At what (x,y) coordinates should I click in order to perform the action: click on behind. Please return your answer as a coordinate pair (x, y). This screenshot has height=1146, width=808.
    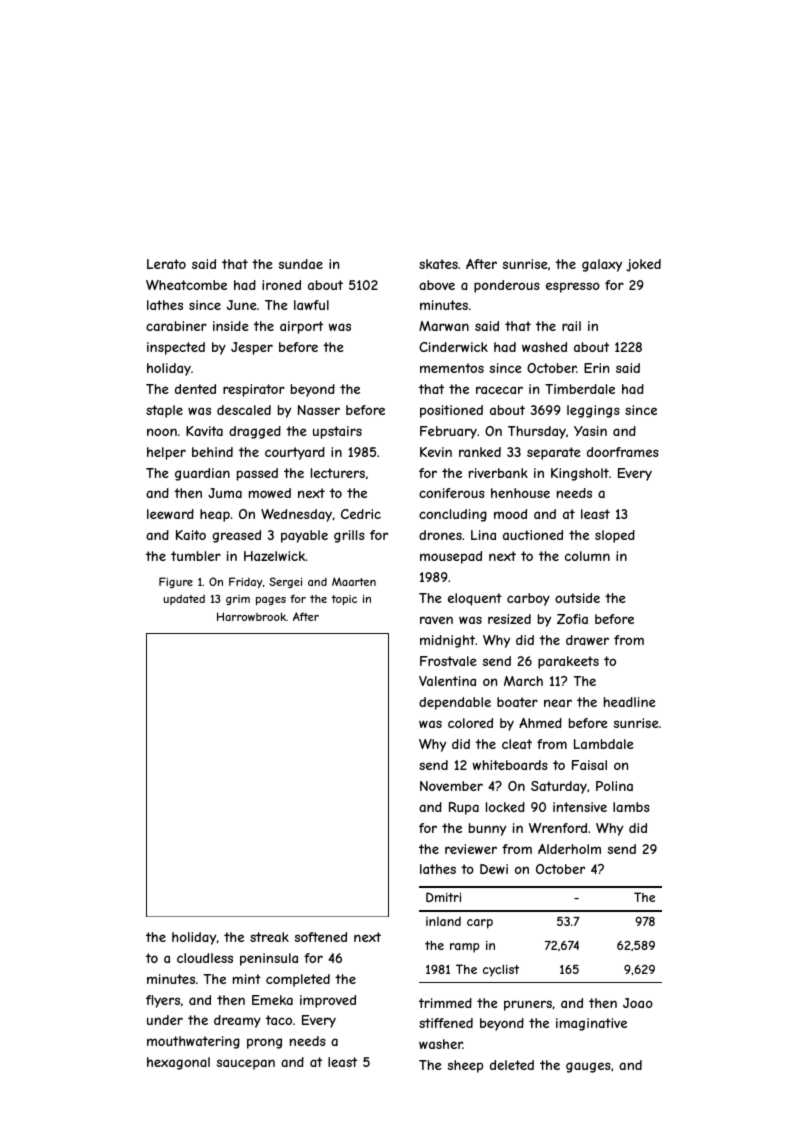
    Looking at the image, I should click on (212, 452).
